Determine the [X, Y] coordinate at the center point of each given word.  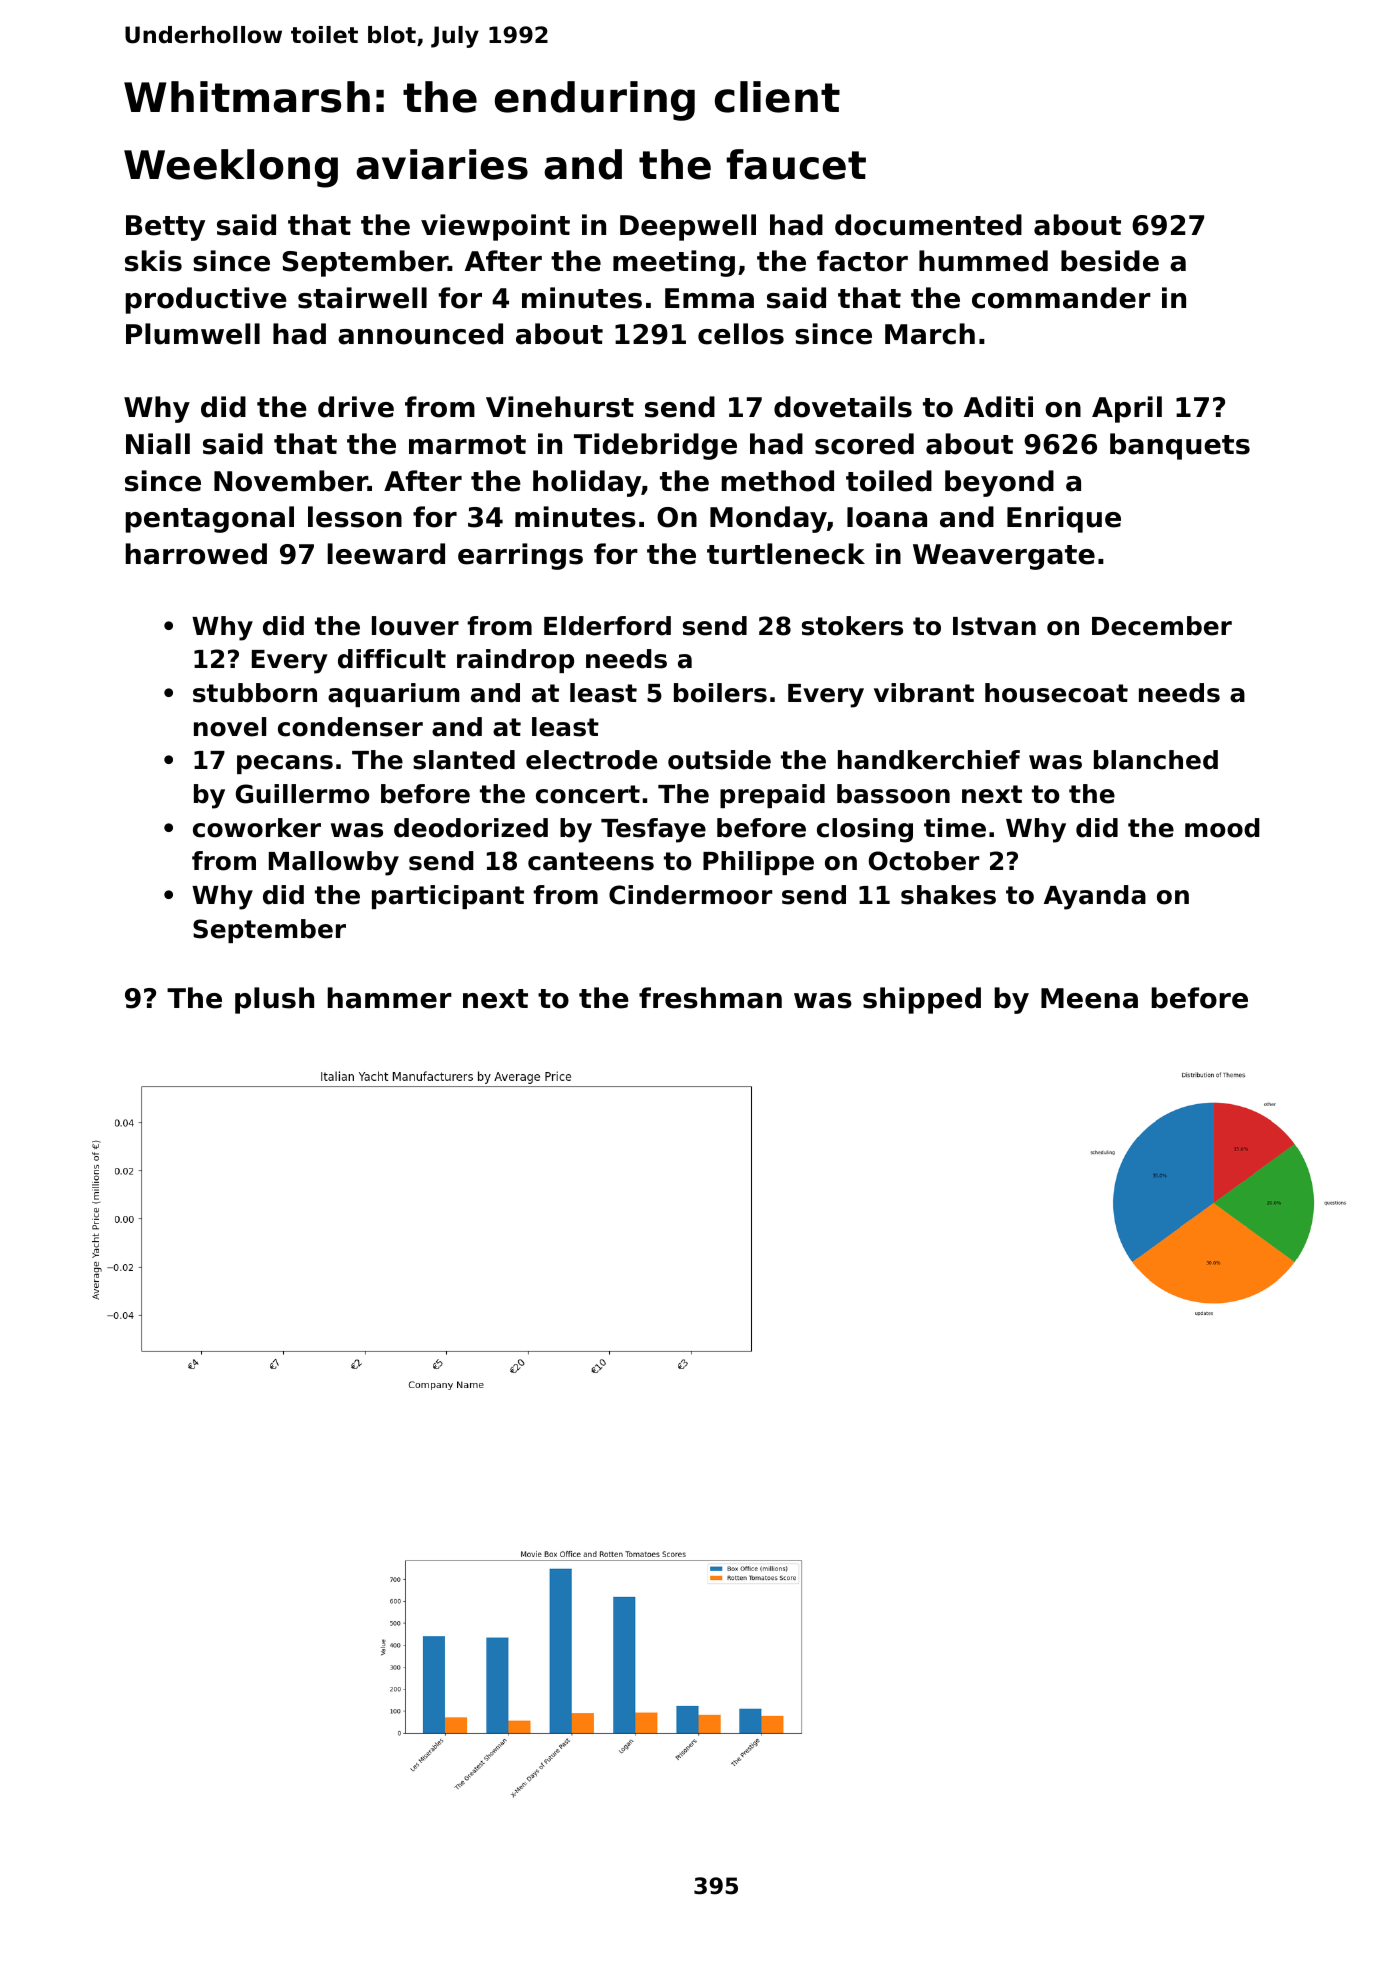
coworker [257, 828]
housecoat [1056, 693]
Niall [158, 444]
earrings [520, 556]
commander [1061, 298]
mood [1222, 828]
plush [274, 1000]
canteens [591, 861]
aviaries [442, 164]
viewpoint [495, 227]
